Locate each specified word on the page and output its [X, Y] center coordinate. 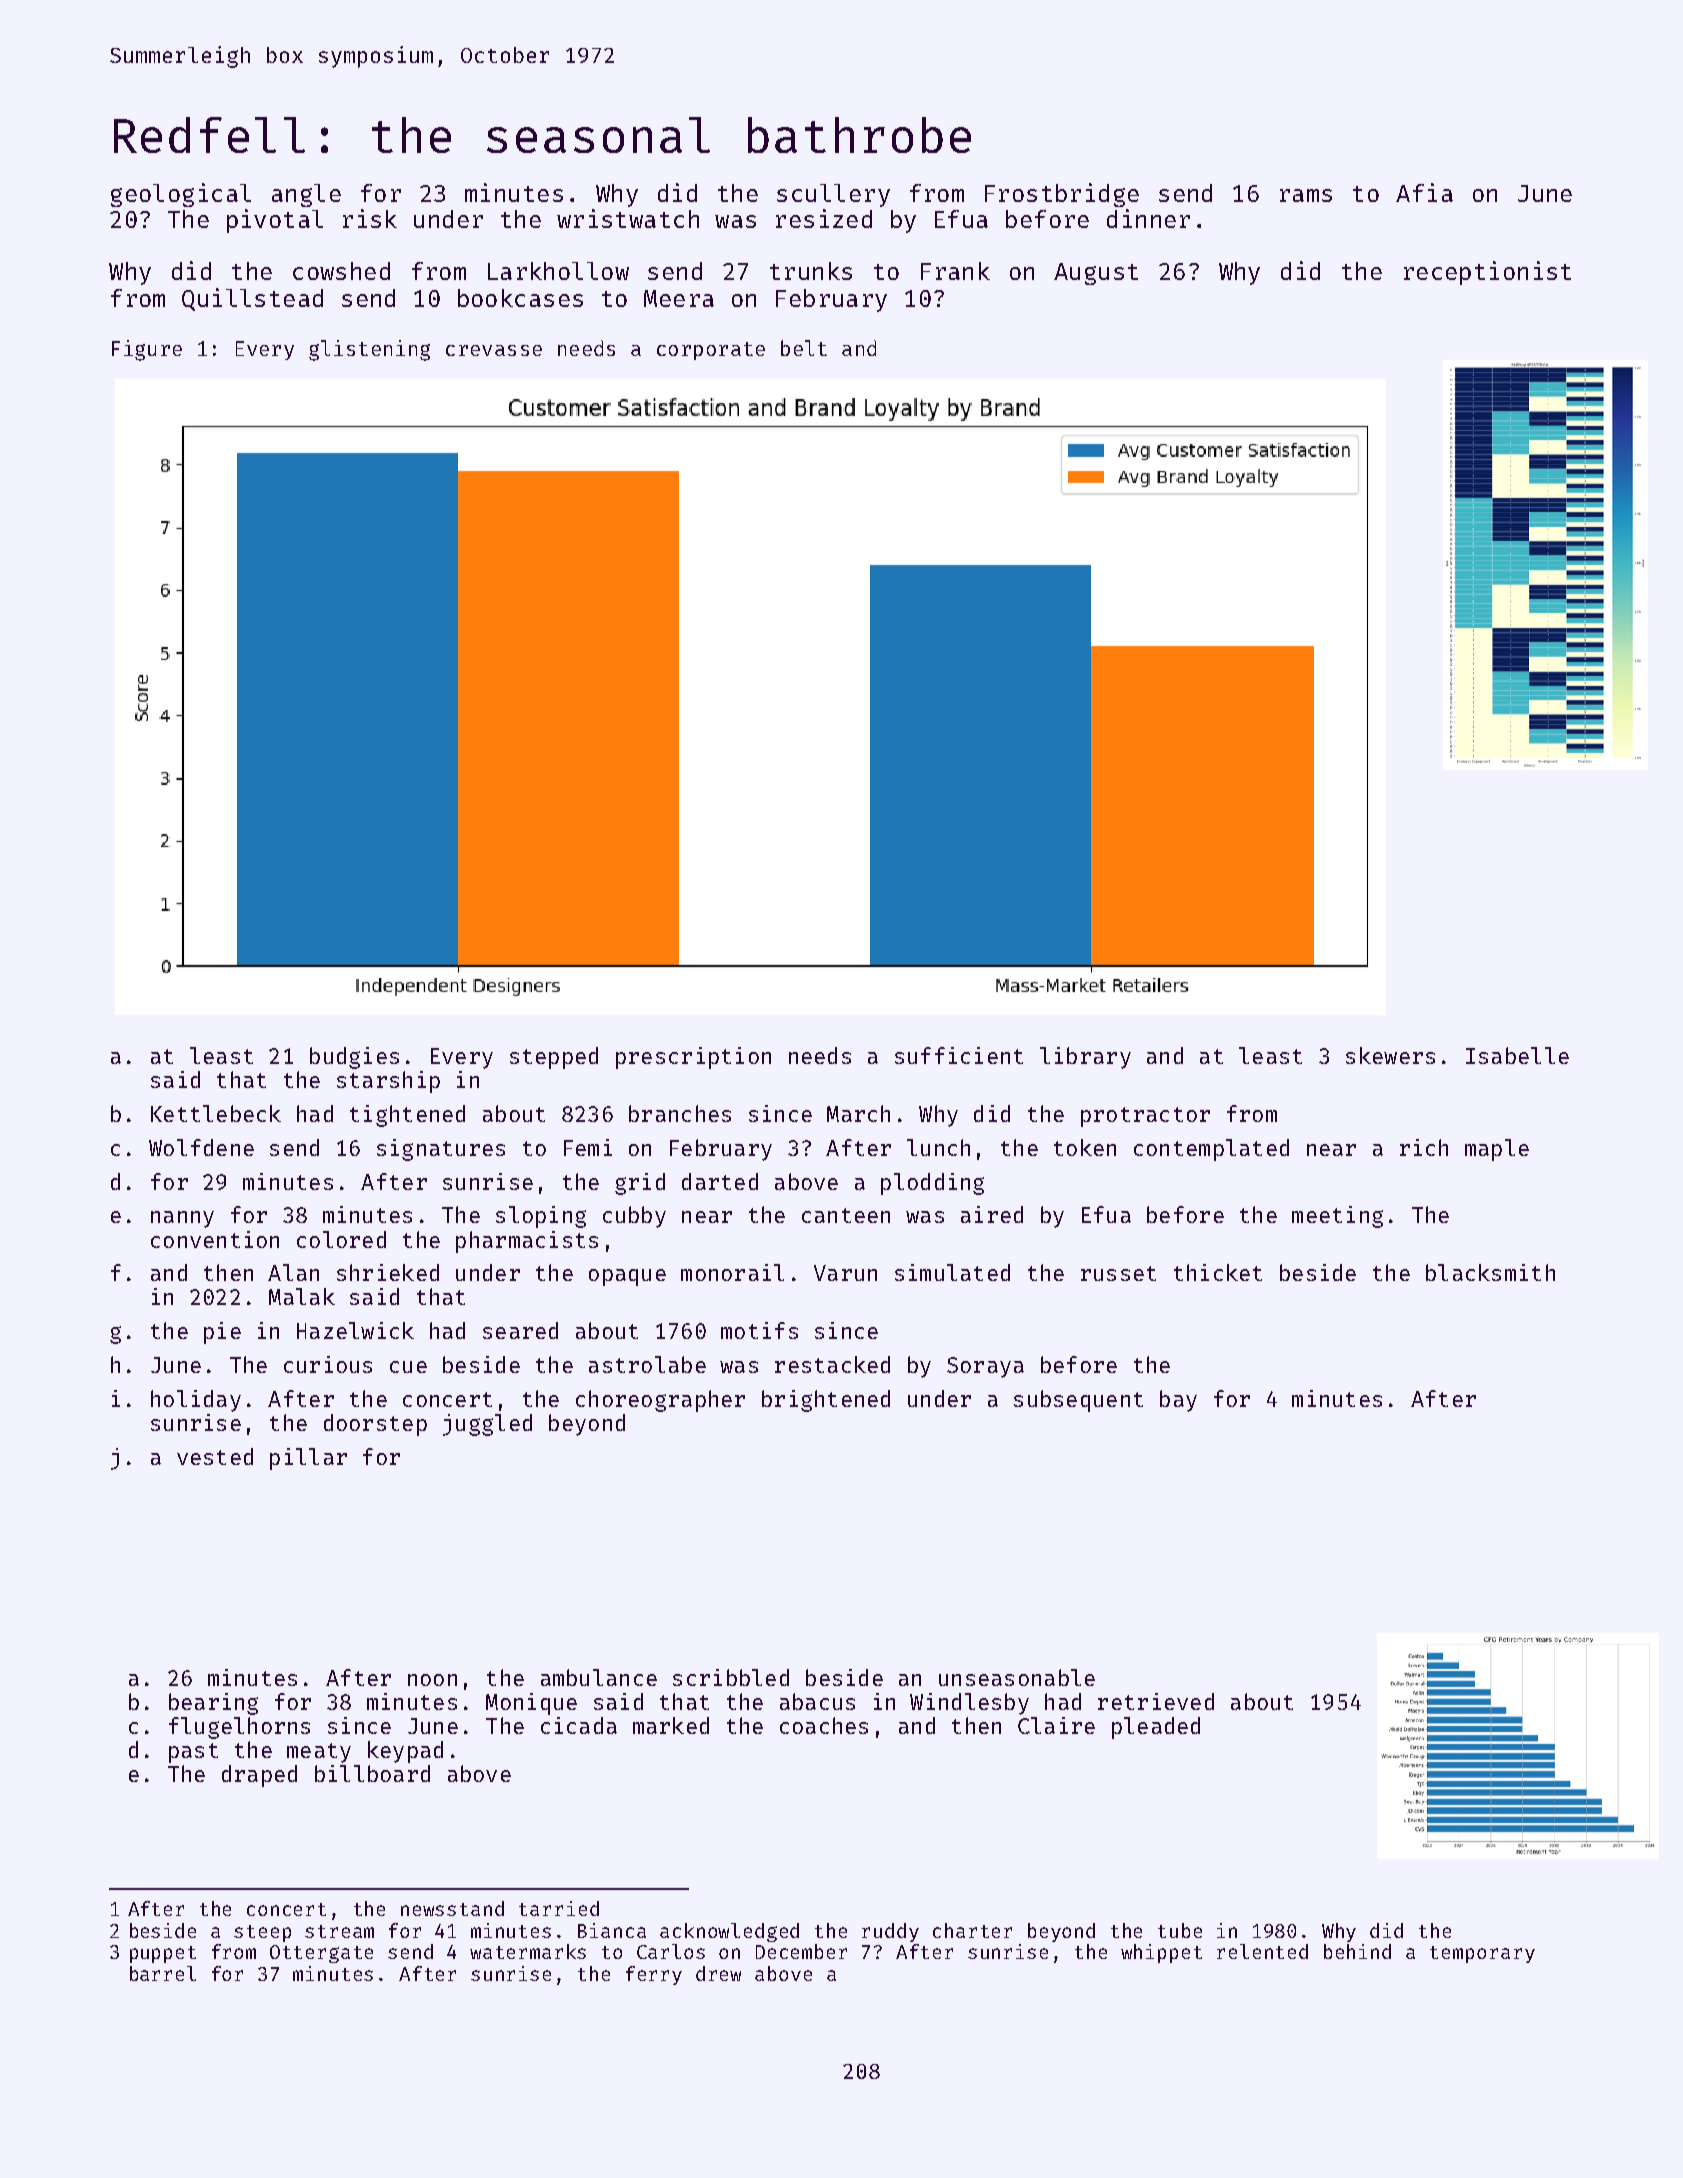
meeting [1337, 1217]
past [193, 1753]
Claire [1056, 1725]
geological [181, 195]
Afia [1424, 192]
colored [341, 1239]
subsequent [1078, 1401]
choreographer [660, 1401]
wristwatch [628, 218]
